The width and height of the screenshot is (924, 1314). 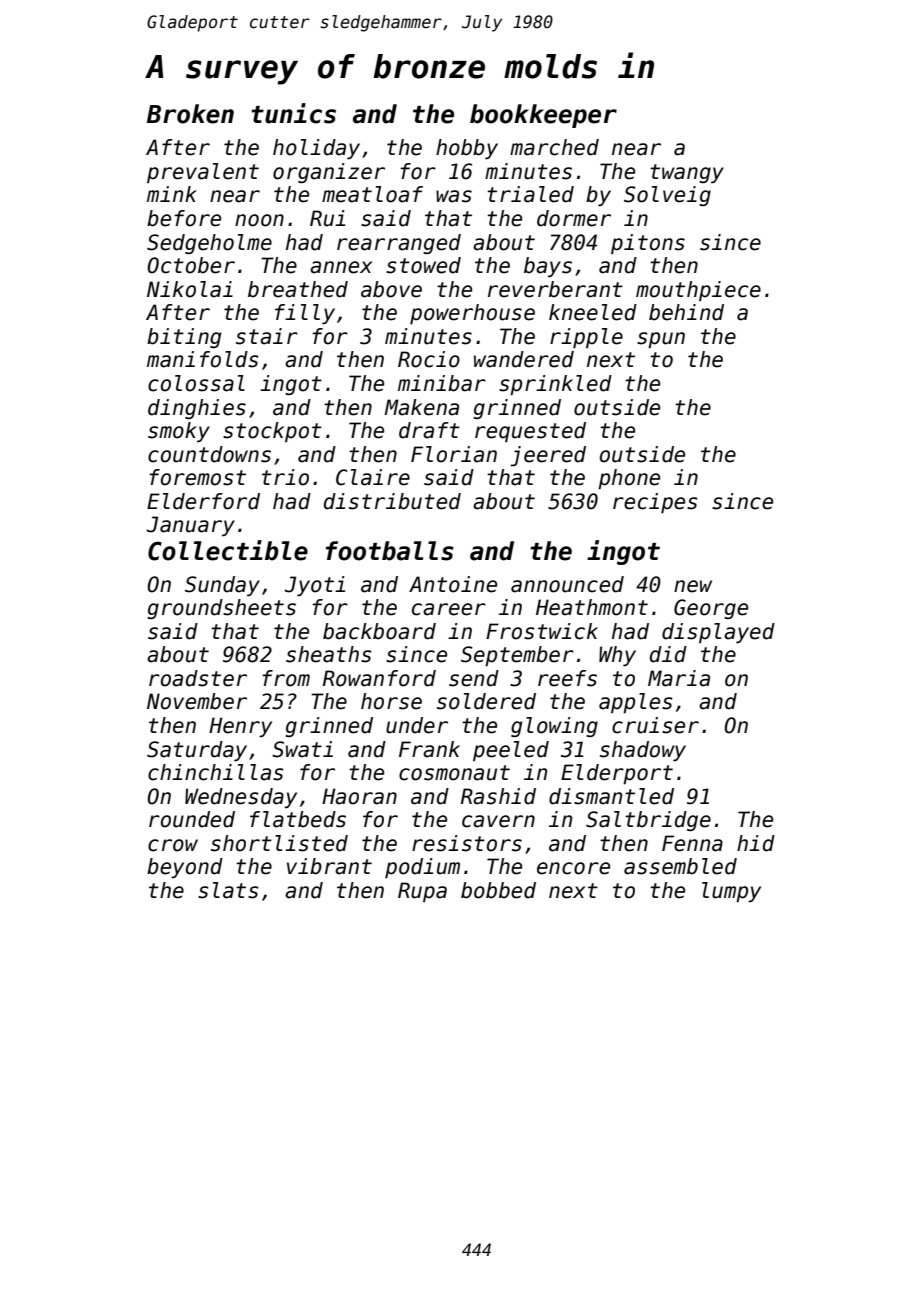 I want to click on Rowanford, so click(x=379, y=678).
